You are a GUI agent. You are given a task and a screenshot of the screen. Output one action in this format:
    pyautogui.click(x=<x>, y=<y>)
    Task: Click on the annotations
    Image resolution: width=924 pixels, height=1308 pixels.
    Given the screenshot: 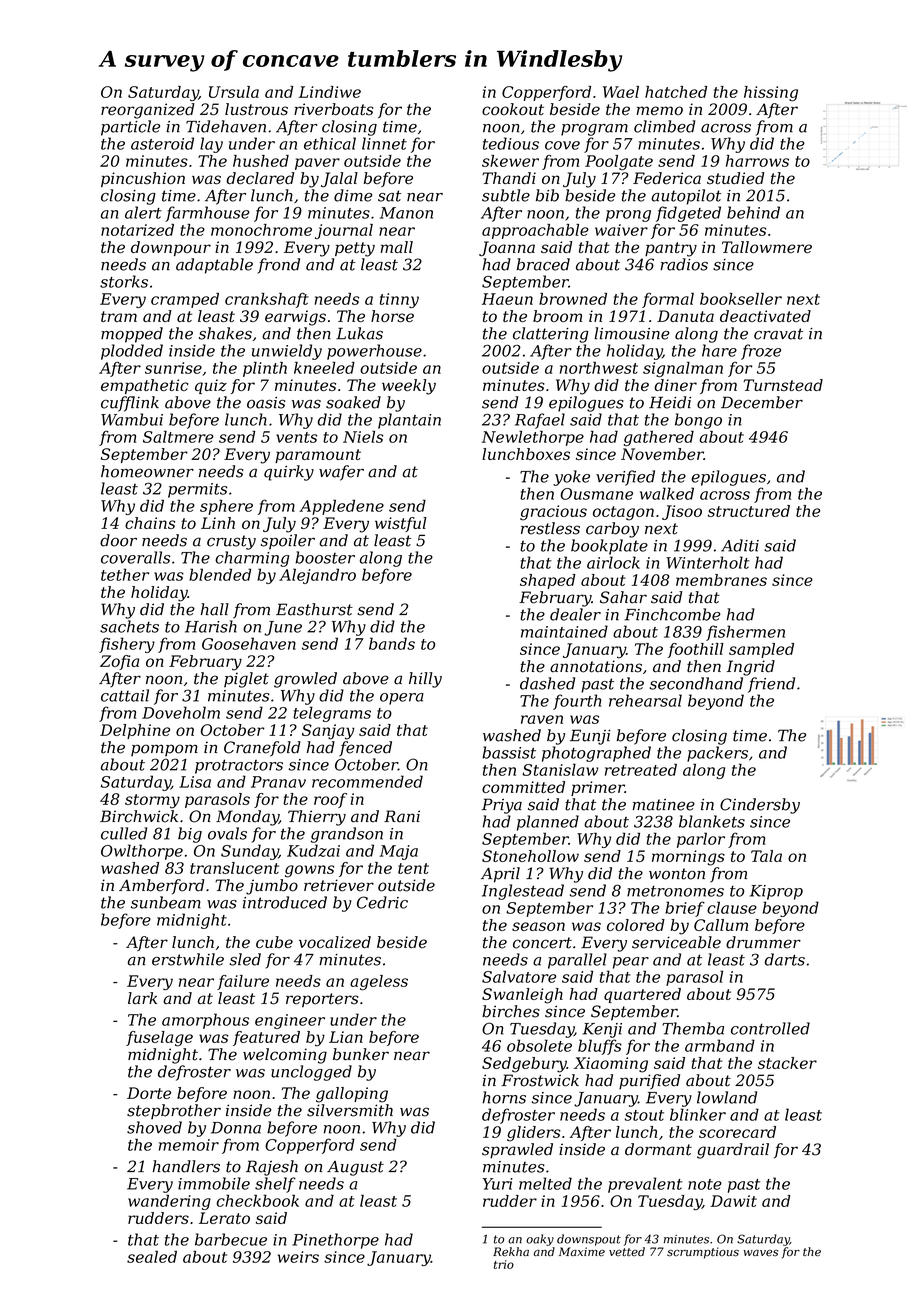 What is the action you would take?
    pyautogui.click(x=596, y=666)
